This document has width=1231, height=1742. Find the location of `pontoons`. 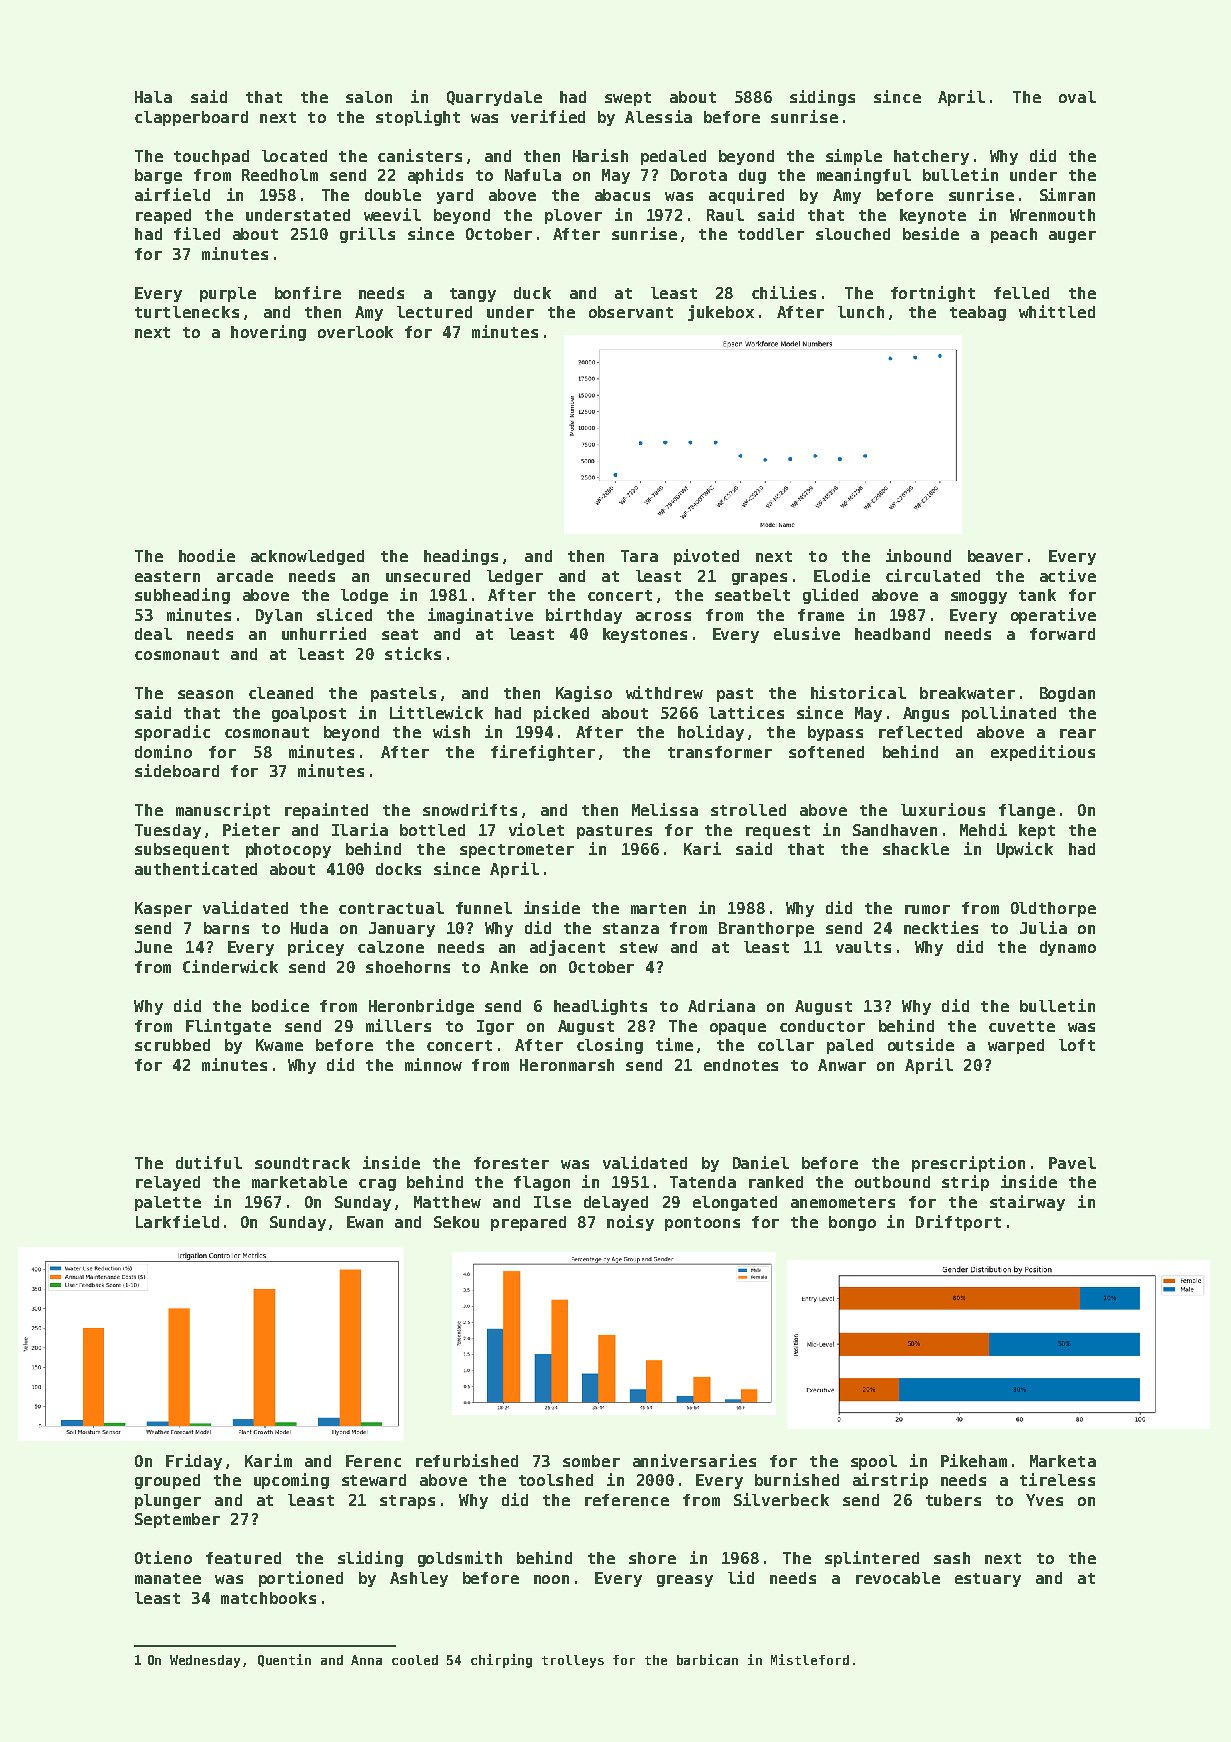

pontoons is located at coordinates (702, 1224).
